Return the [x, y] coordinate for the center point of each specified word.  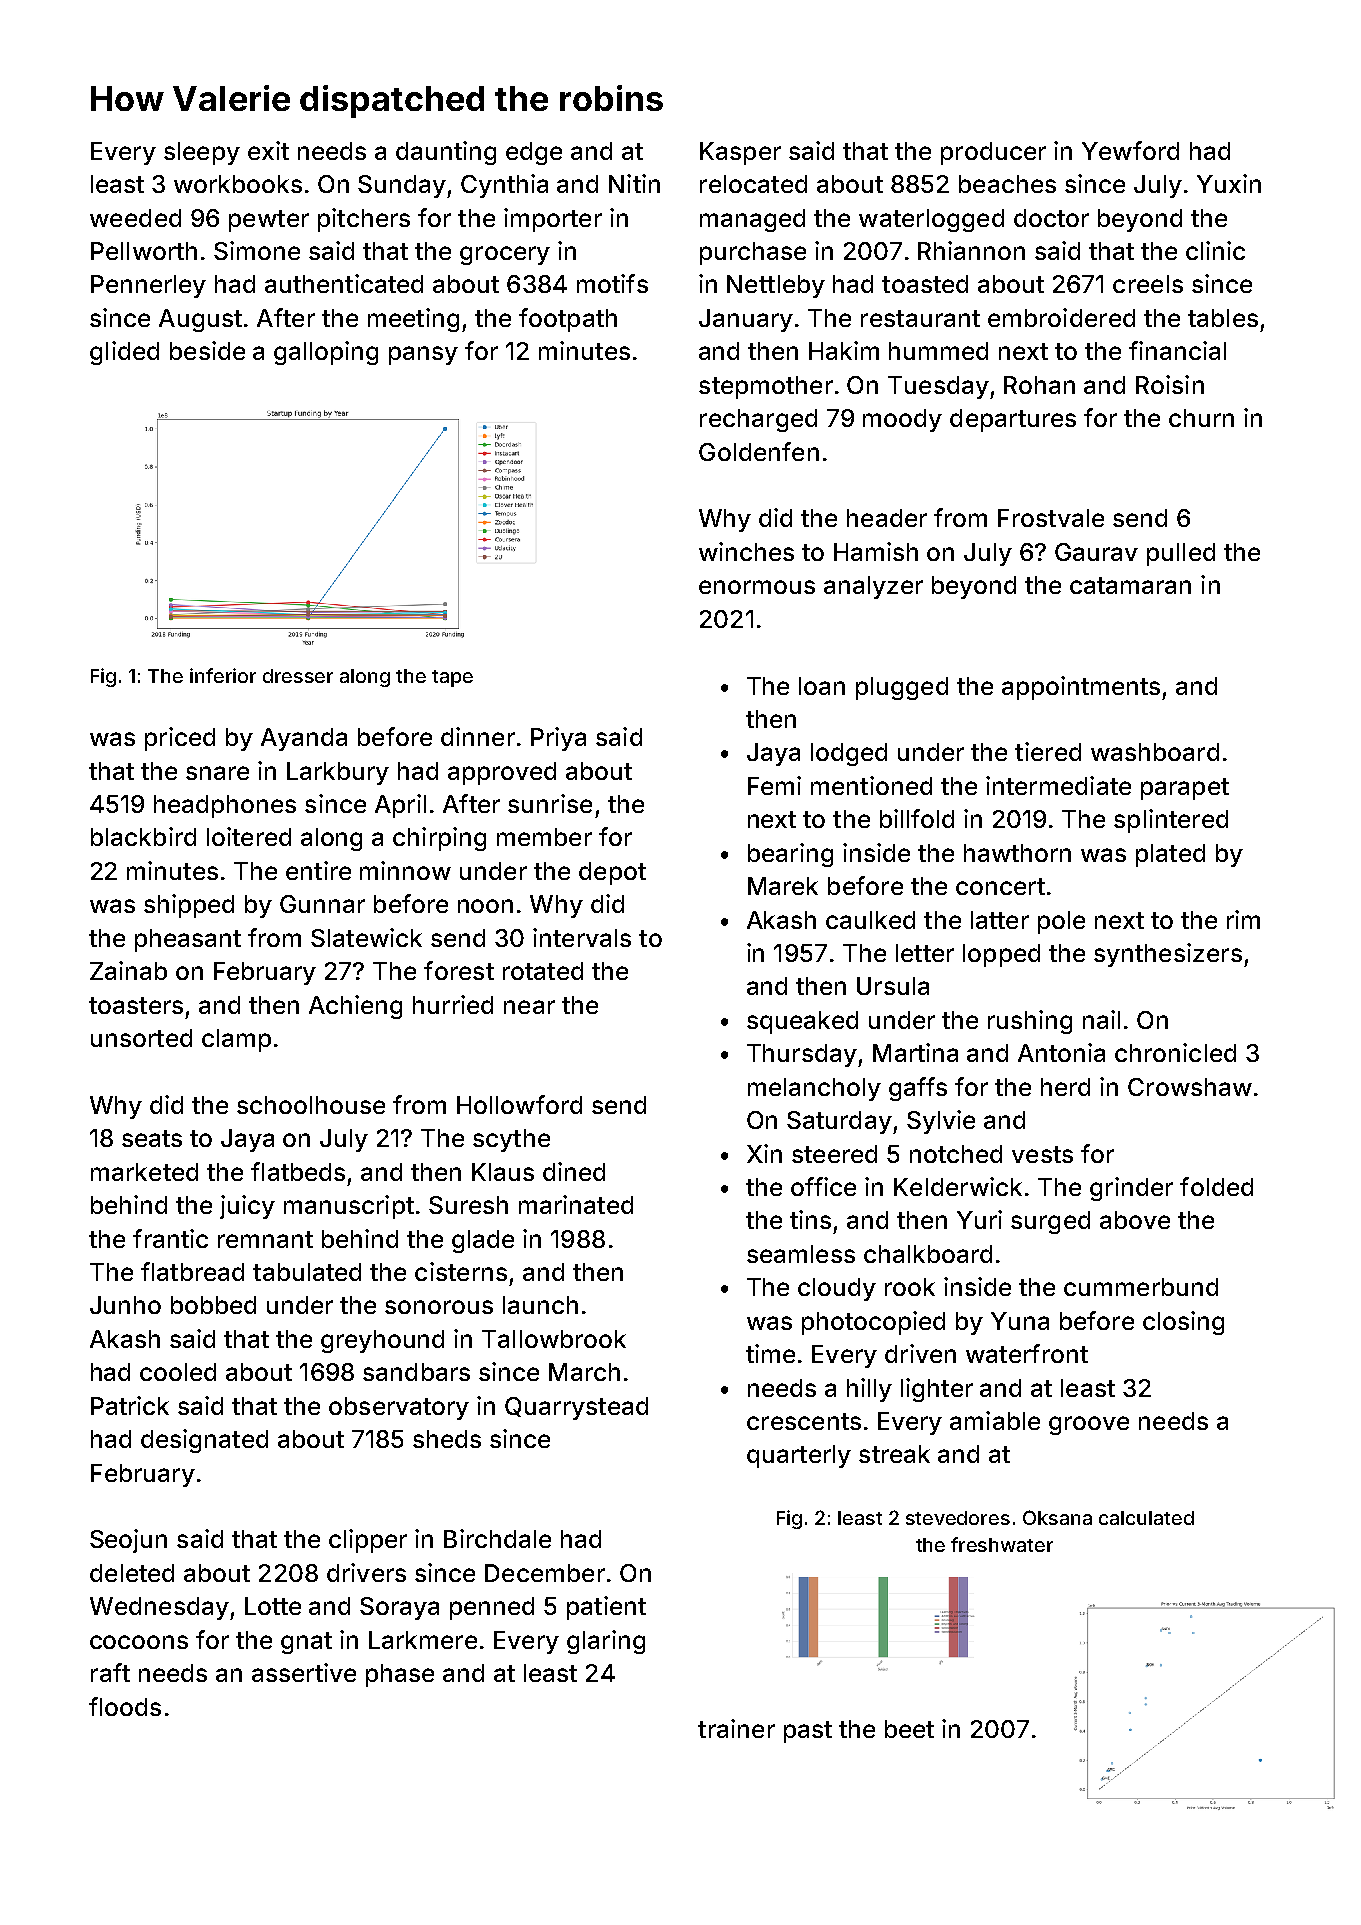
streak [894, 1454]
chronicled [1175, 1052]
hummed [938, 351]
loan [822, 686]
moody [902, 420]
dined [574, 1171]
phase [400, 1675]
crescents [804, 1421]
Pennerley [148, 286]
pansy [423, 355]
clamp [236, 1040]
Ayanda [304, 739]
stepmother [766, 387]
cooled [178, 1372]
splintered [1171, 821]
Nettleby [776, 286]
